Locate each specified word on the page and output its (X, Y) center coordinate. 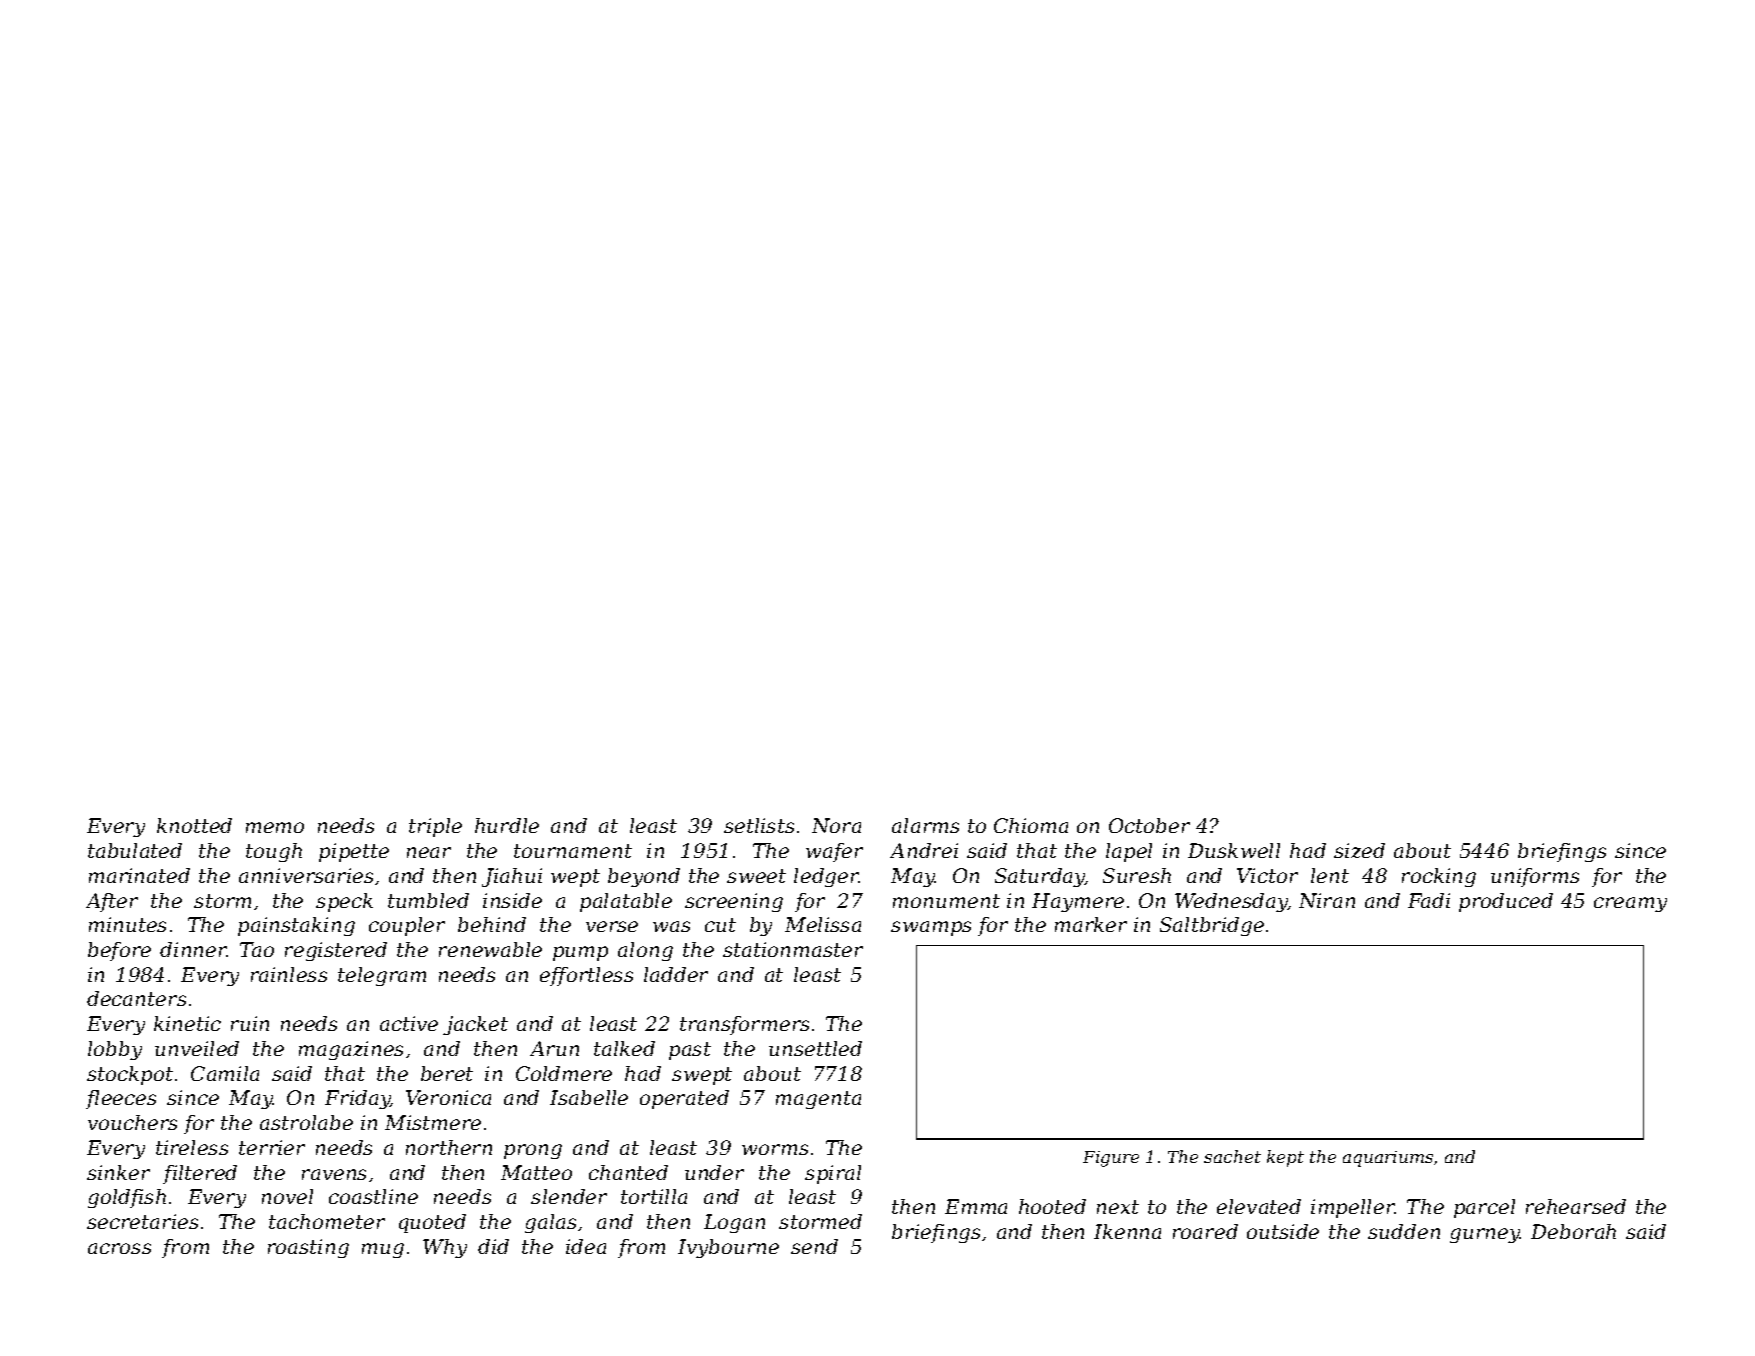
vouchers (132, 1122)
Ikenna (1127, 1231)
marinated (139, 875)
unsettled (815, 1048)
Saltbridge (1212, 926)
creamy (1630, 904)
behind (492, 924)
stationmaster (793, 949)
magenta (818, 1100)
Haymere (1078, 902)
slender (569, 1196)
